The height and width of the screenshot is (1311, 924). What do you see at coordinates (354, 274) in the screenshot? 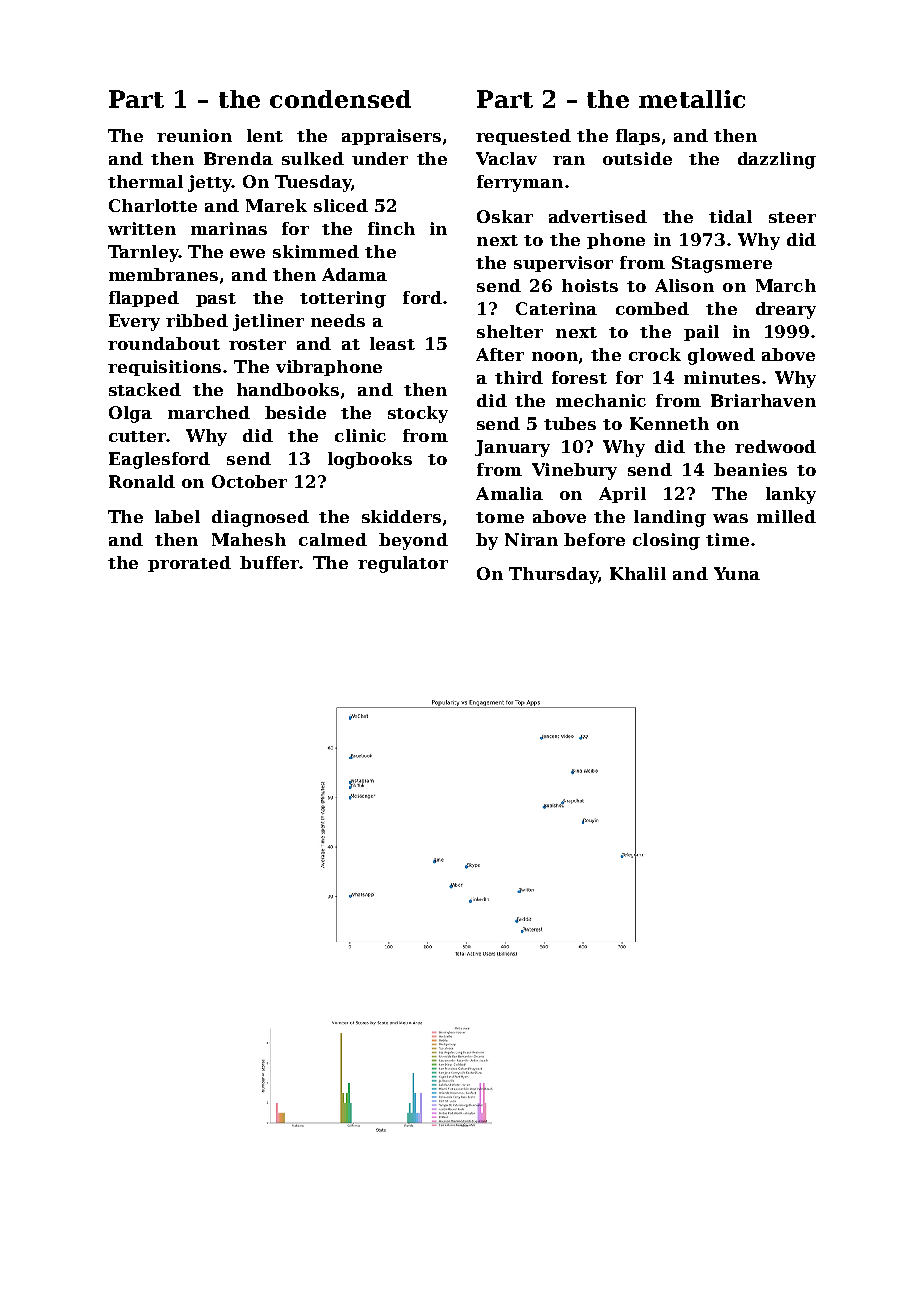
I see `Adama` at bounding box center [354, 274].
